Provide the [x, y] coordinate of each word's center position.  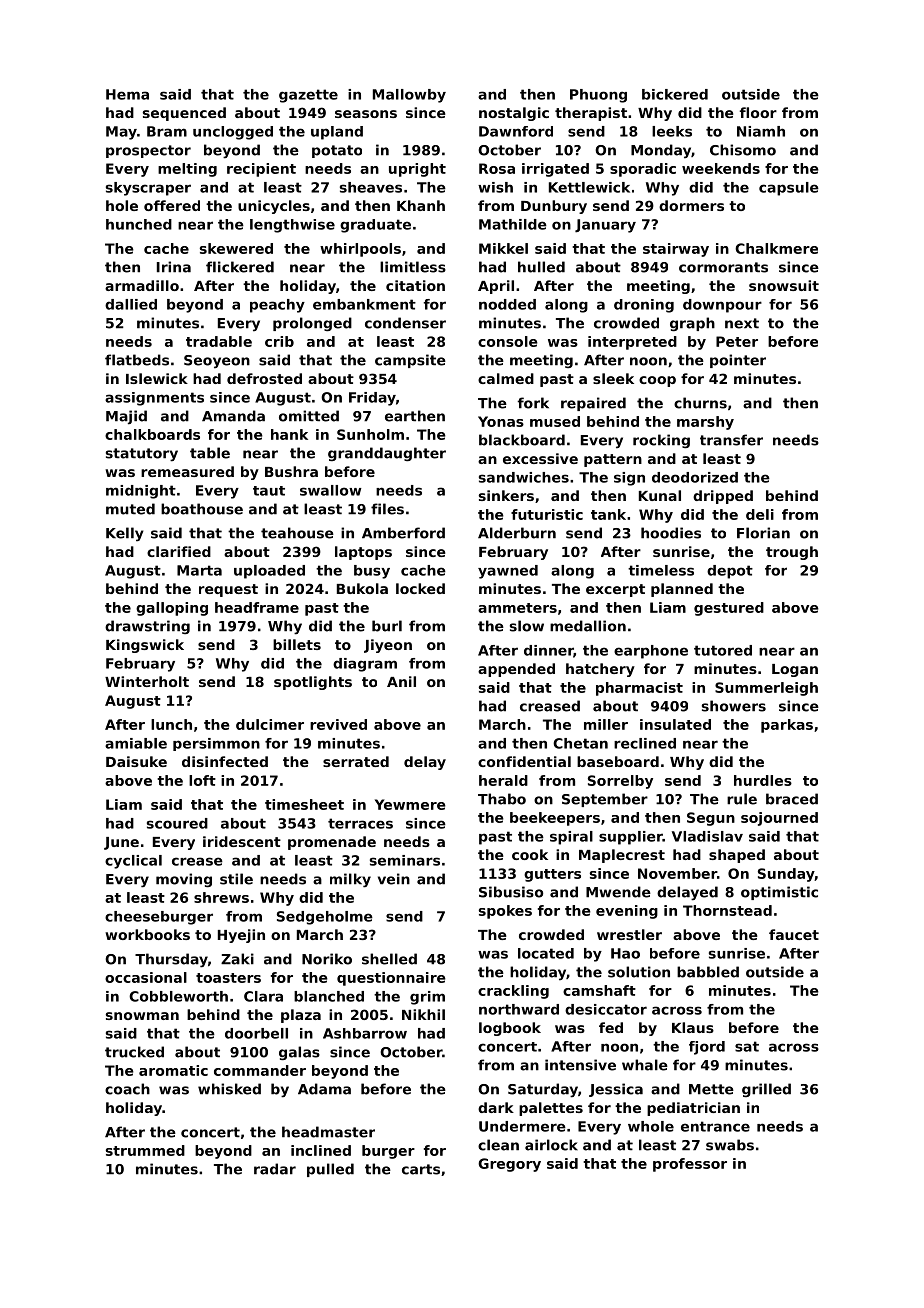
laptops [363, 553]
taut [269, 491]
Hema [127, 94]
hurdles [763, 780]
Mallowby [409, 96]
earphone [651, 652]
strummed [145, 1150]
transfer [731, 440]
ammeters [517, 608]
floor [758, 112]
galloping [172, 609]
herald [503, 780]
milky [350, 880]
